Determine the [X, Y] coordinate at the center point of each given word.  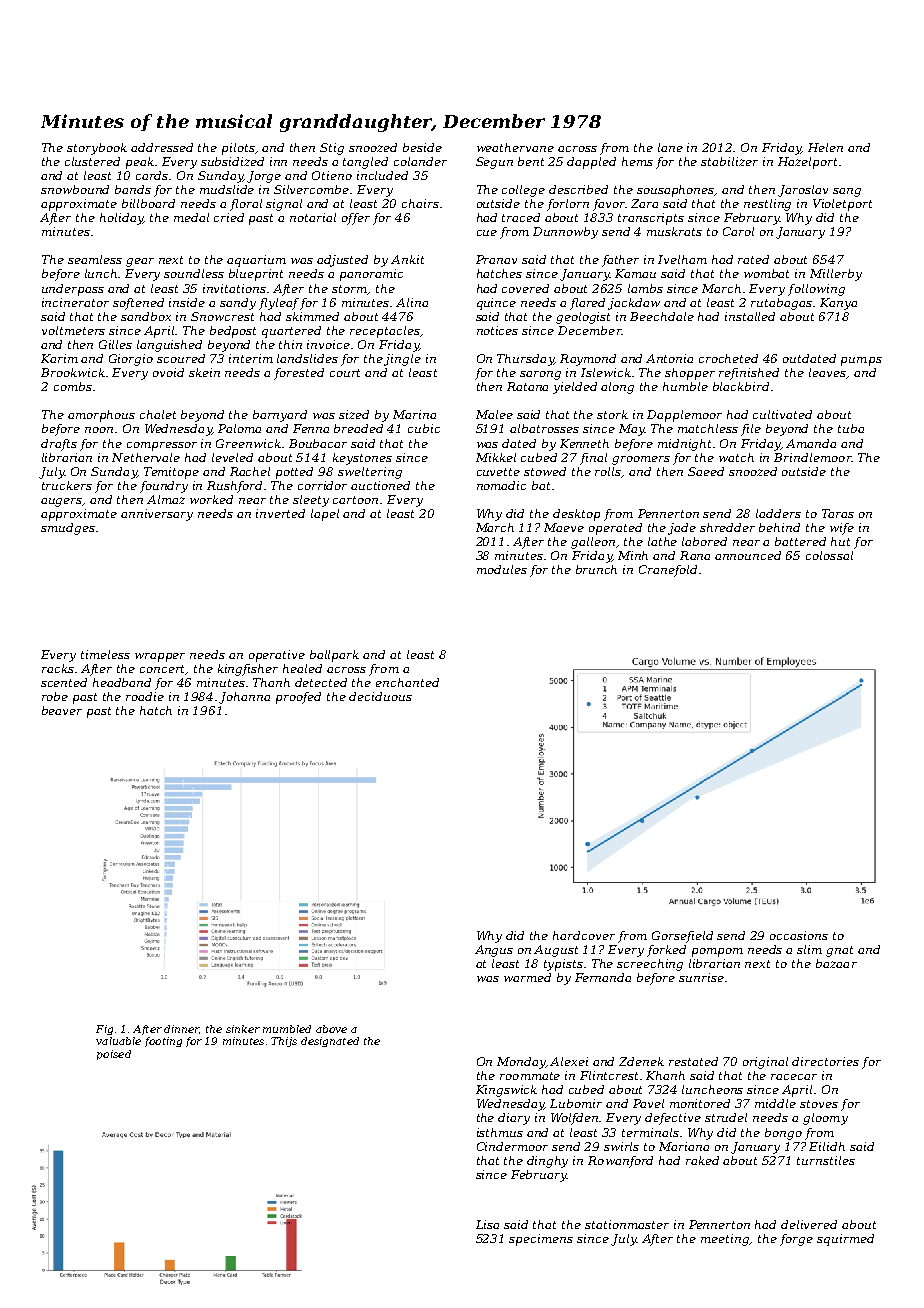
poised [114, 1055]
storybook [97, 149]
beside [422, 147]
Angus [494, 951]
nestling [767, 205]
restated [693, 1061]
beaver [62, 710]
